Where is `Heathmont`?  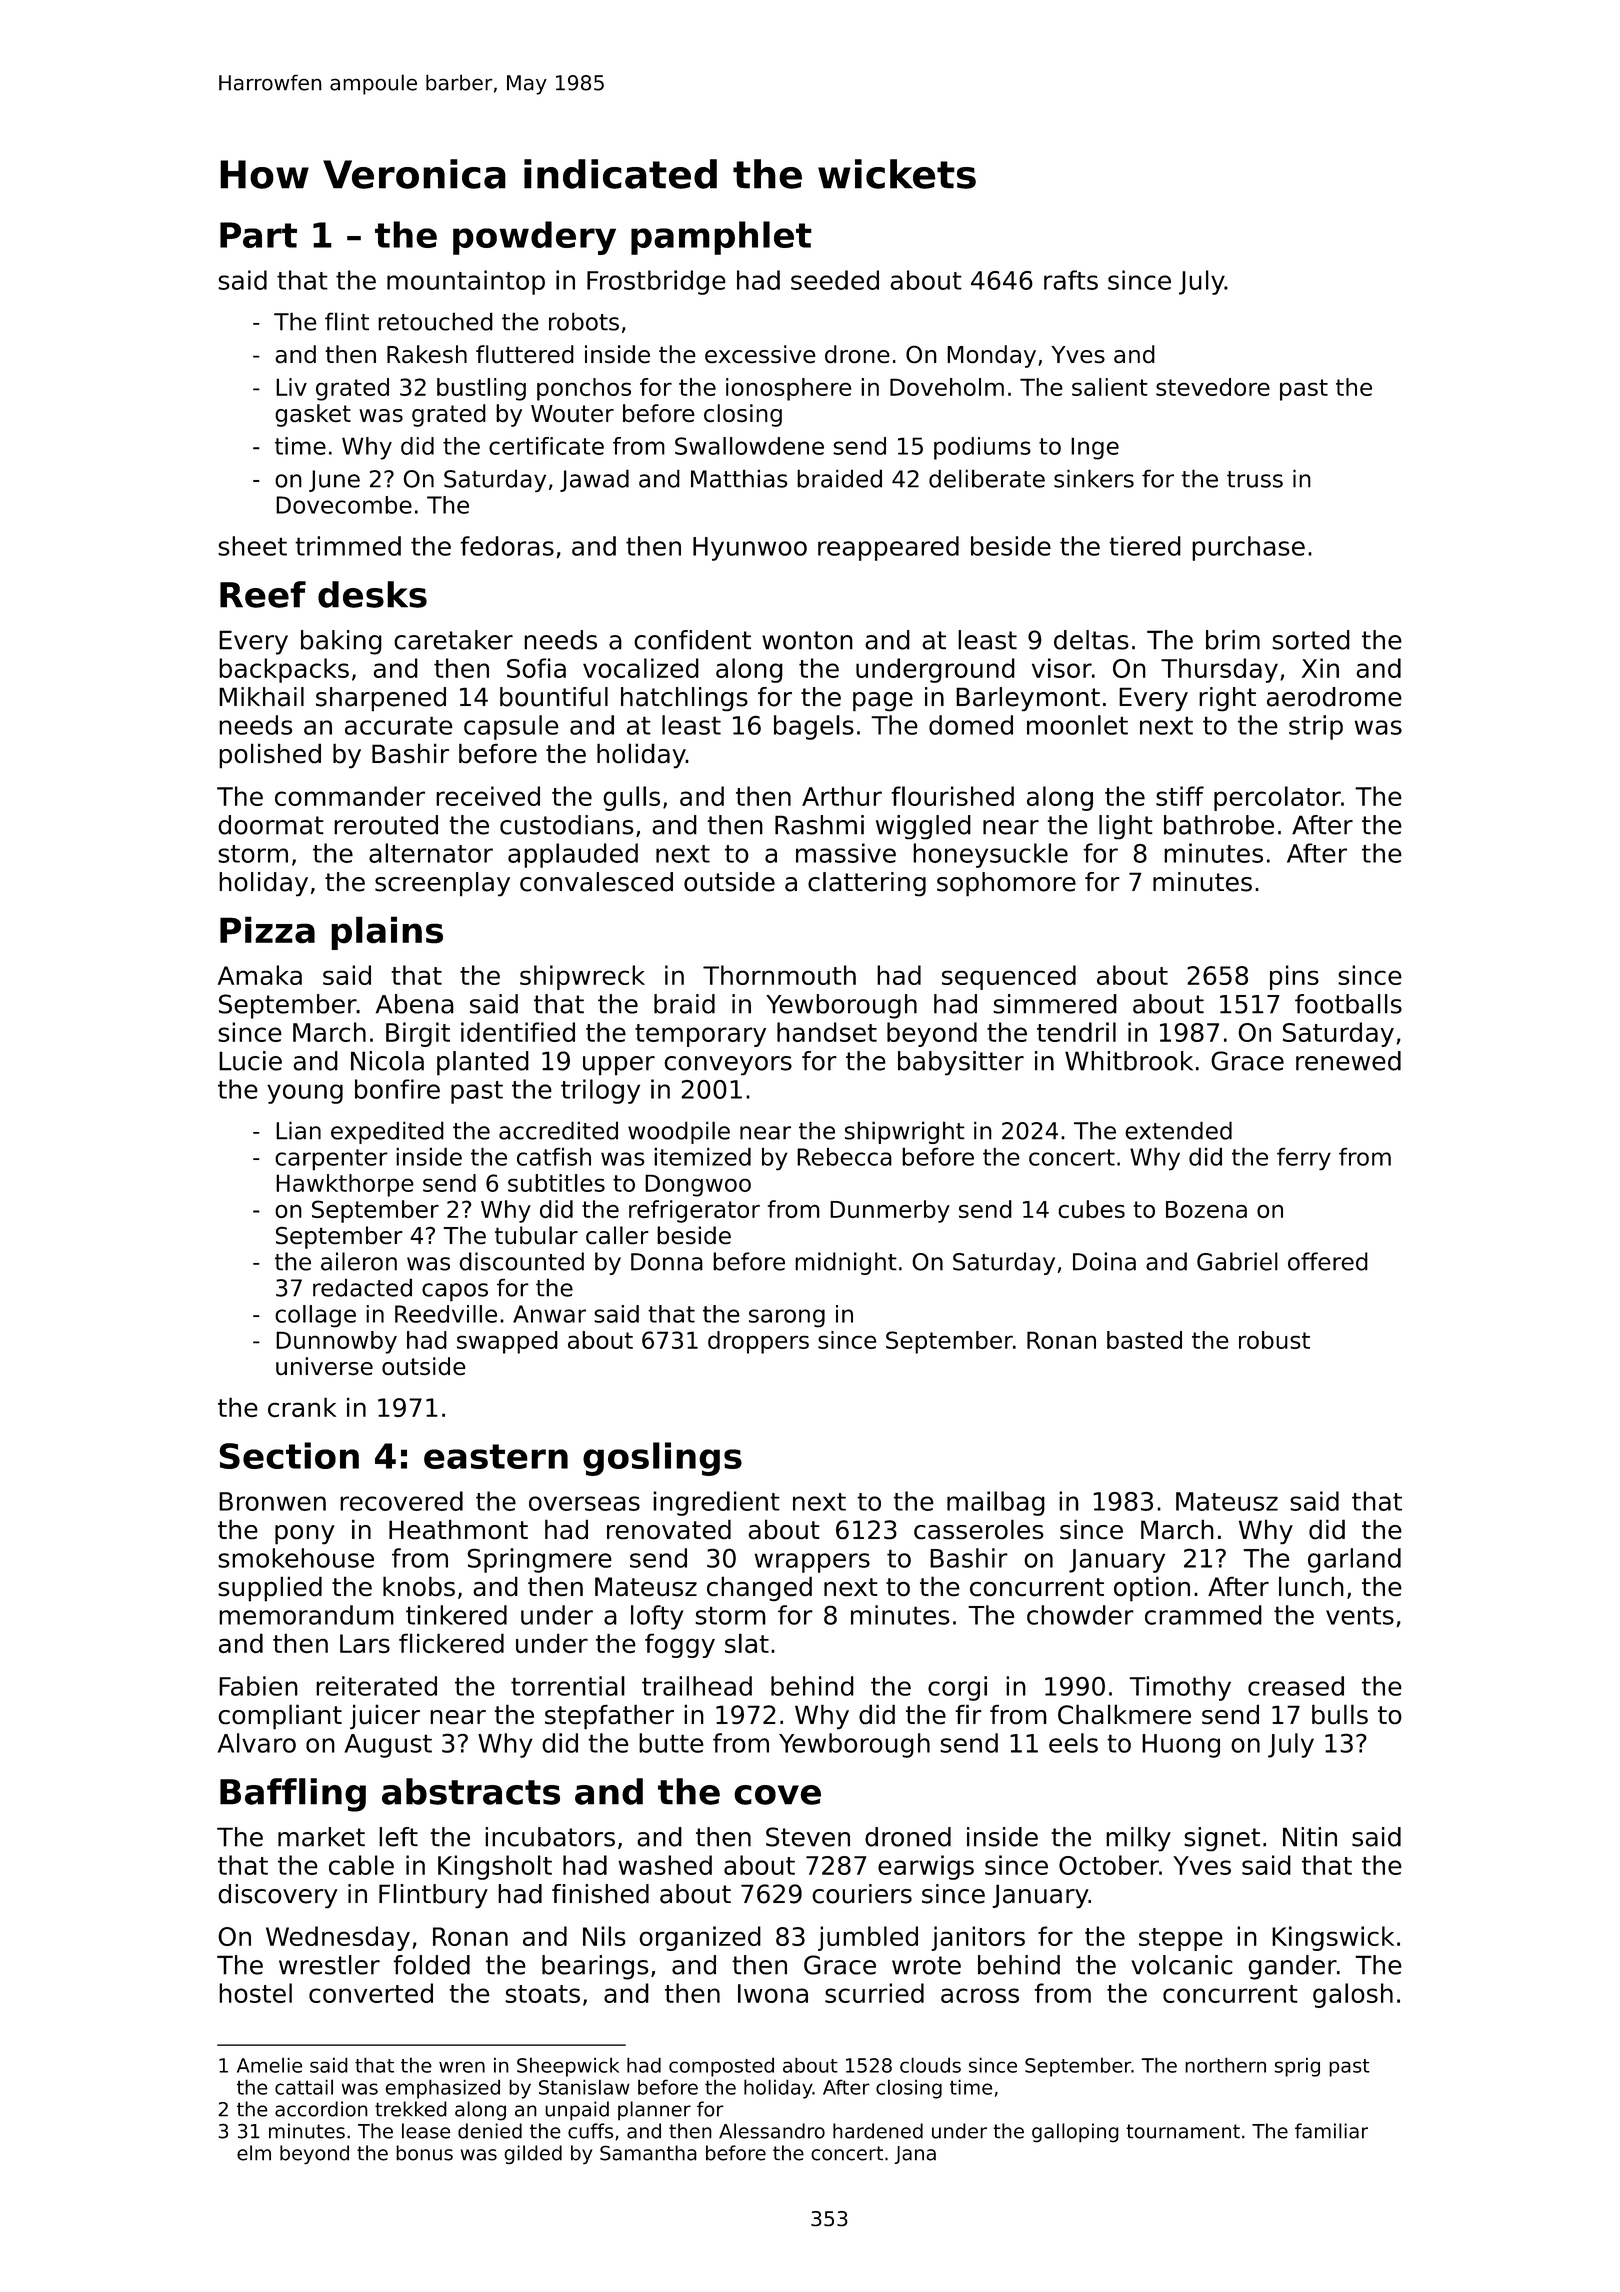 Heathmont is located at coordinates (458, 1529).
